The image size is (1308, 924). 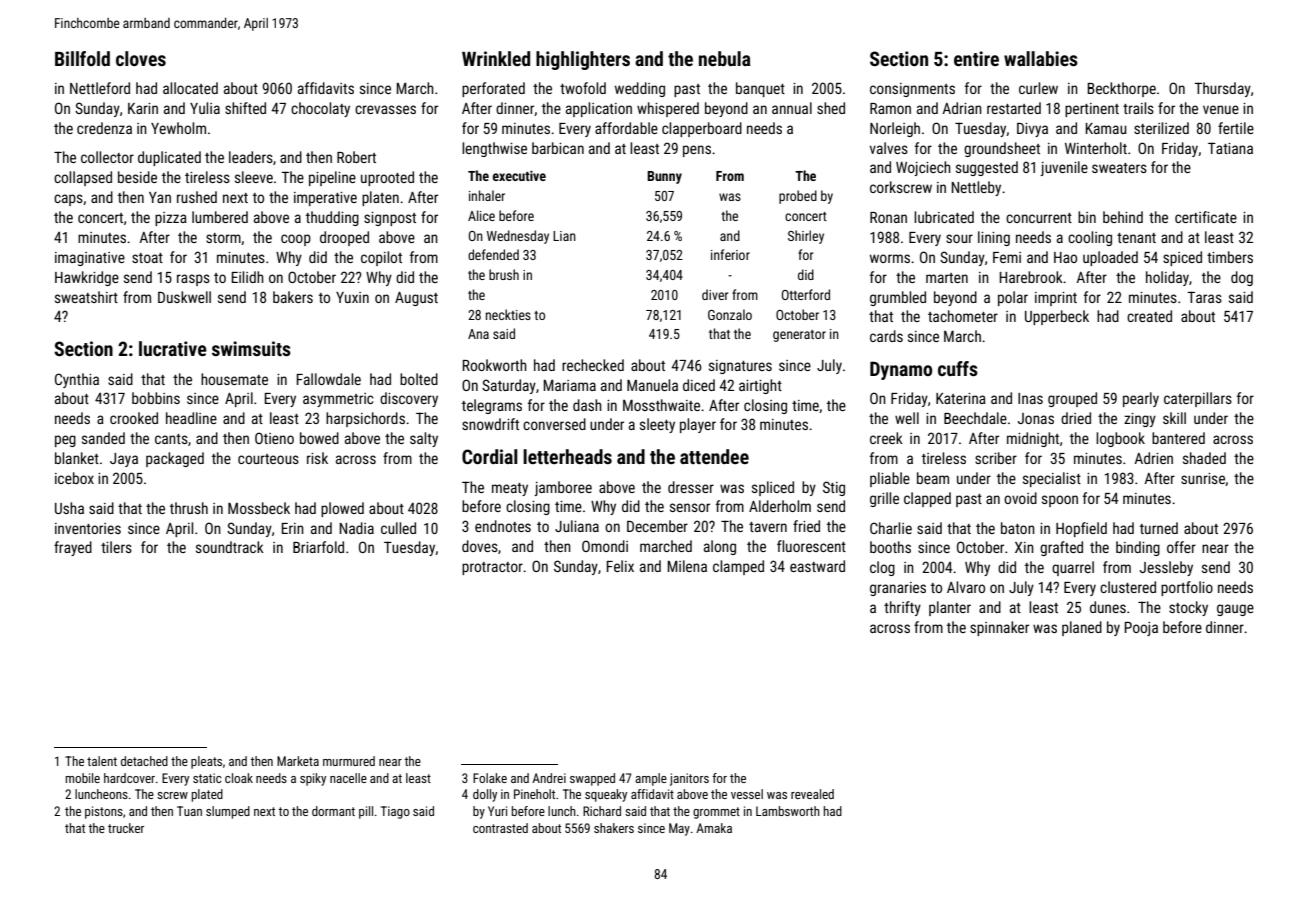 What do you see at coordinates (82, 58) in the screenshot?
I see `Billfold` at bounding box center [82, 58].
